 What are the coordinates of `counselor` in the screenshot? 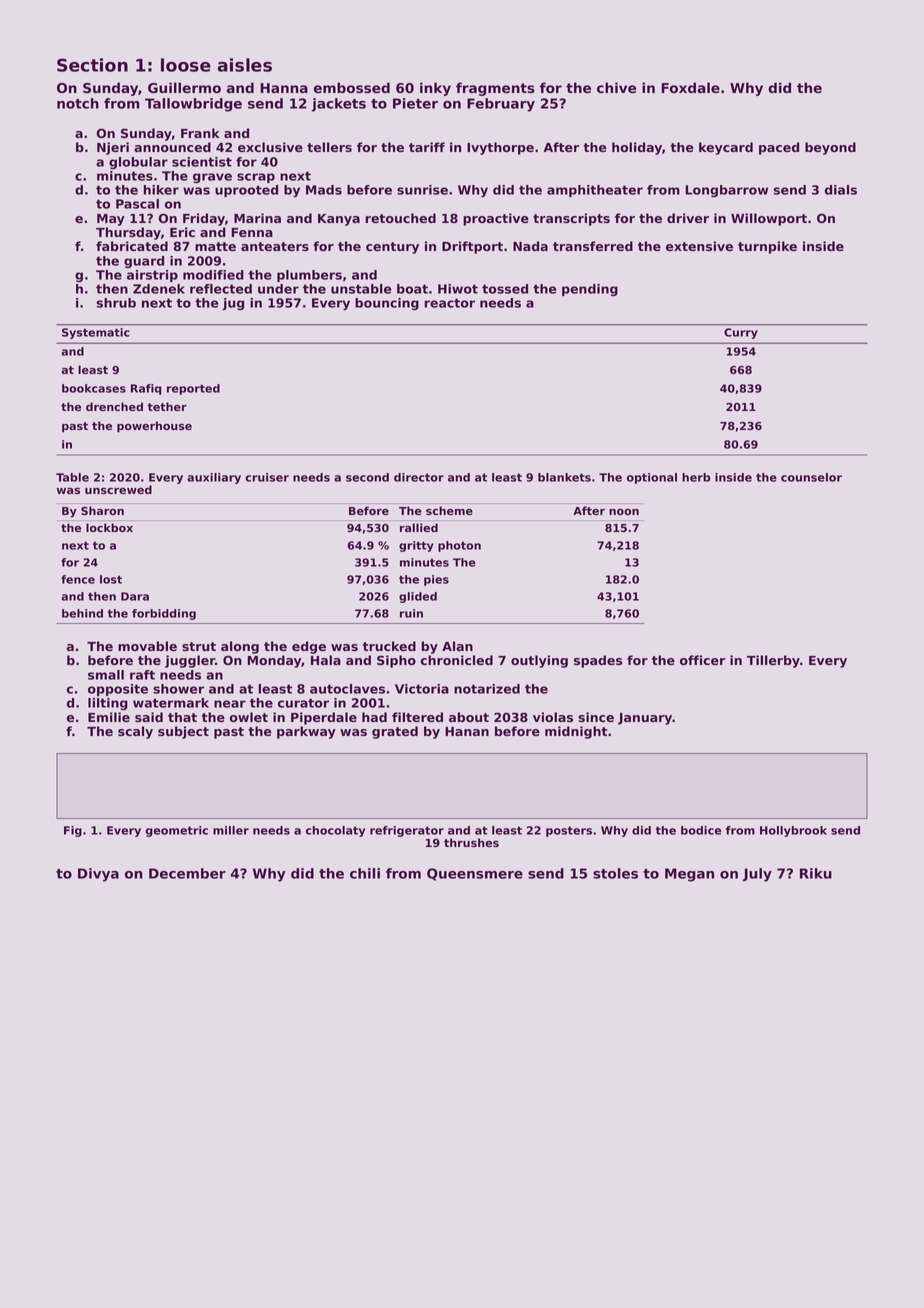 It's located at (811, 477).
